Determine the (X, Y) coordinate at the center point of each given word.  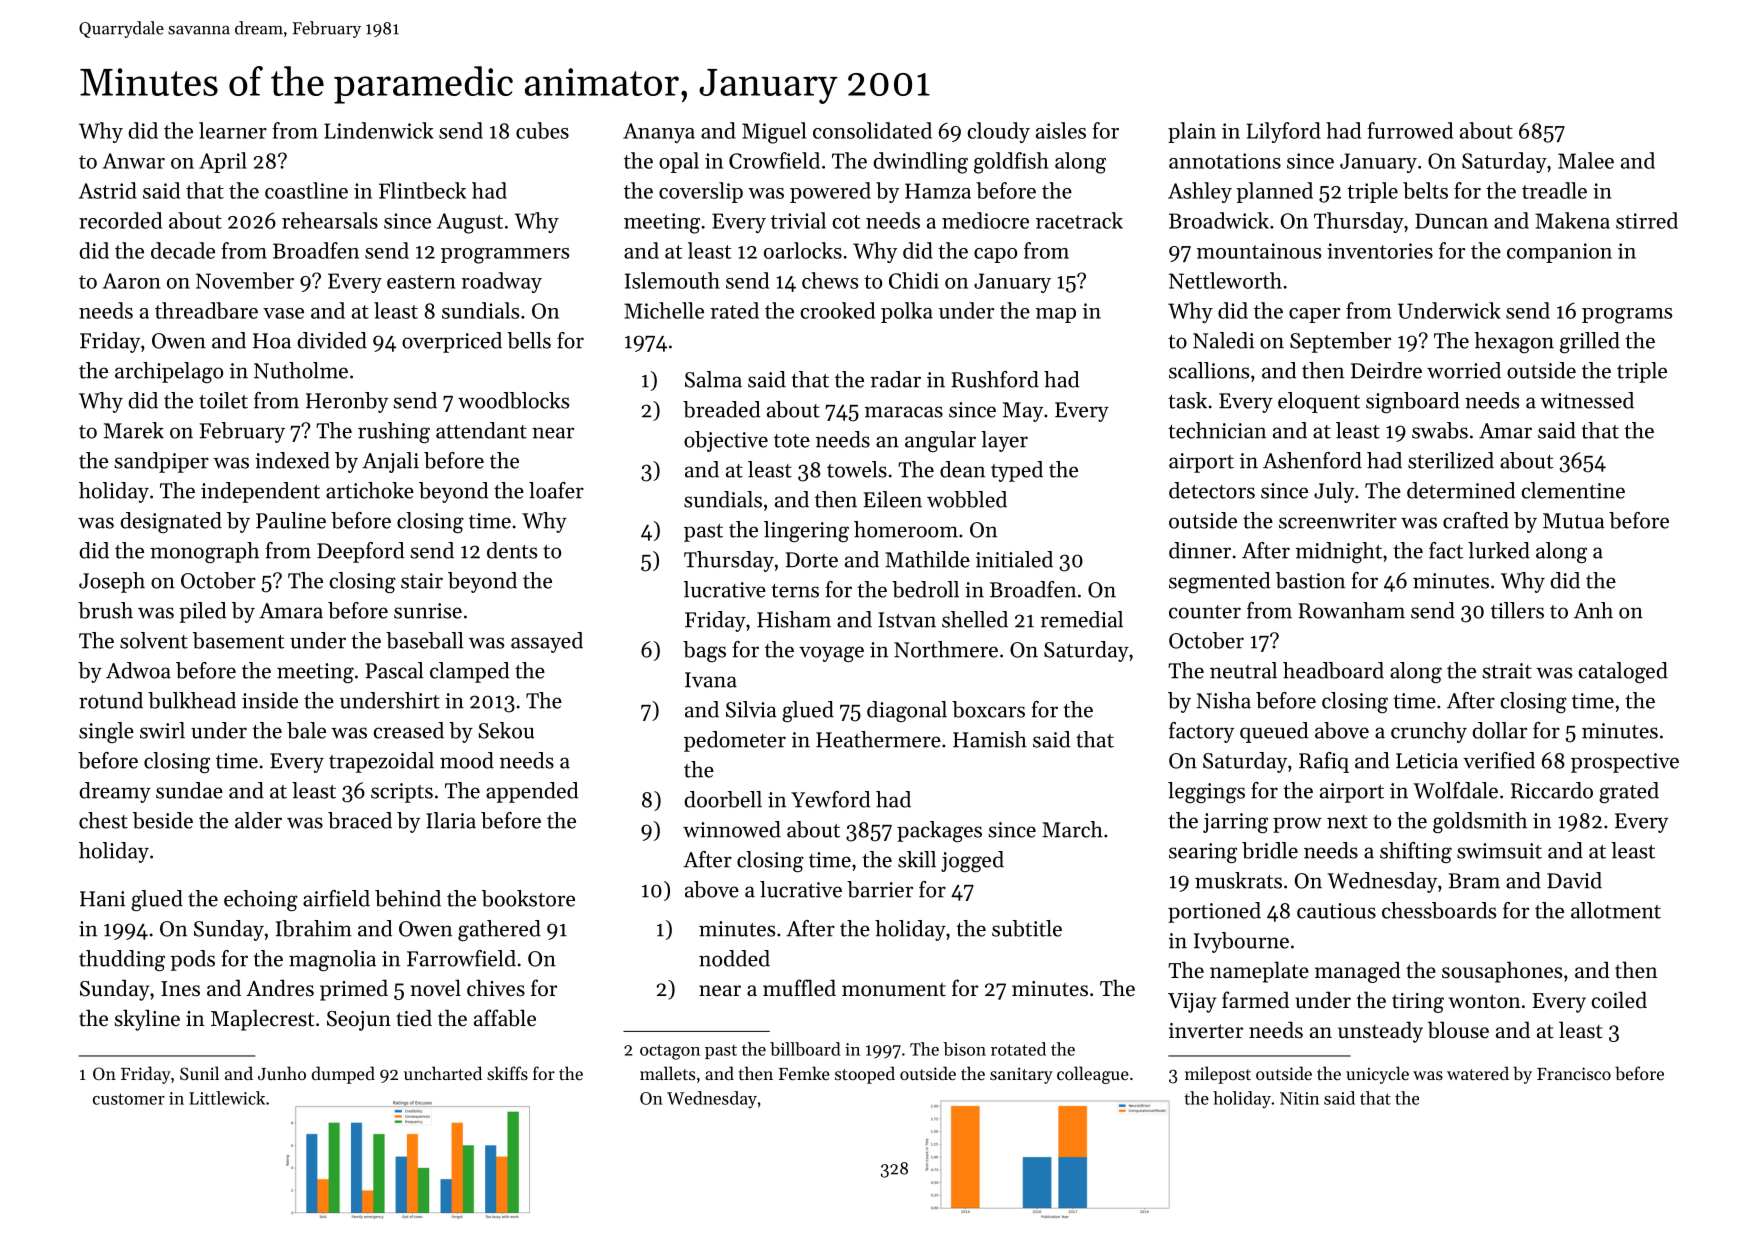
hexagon (1514, 342)
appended (532, 792)
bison (964, 1049)
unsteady (1380, 1032)
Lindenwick (379, 130)
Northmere (946, 649)
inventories (1380, 251)
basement (238, 640)
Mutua (1574, 521)
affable (505, 1018)
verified (1499, 760)
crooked (837, 310)
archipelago (169, 372)
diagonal (907, 711)
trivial (798, 220)
